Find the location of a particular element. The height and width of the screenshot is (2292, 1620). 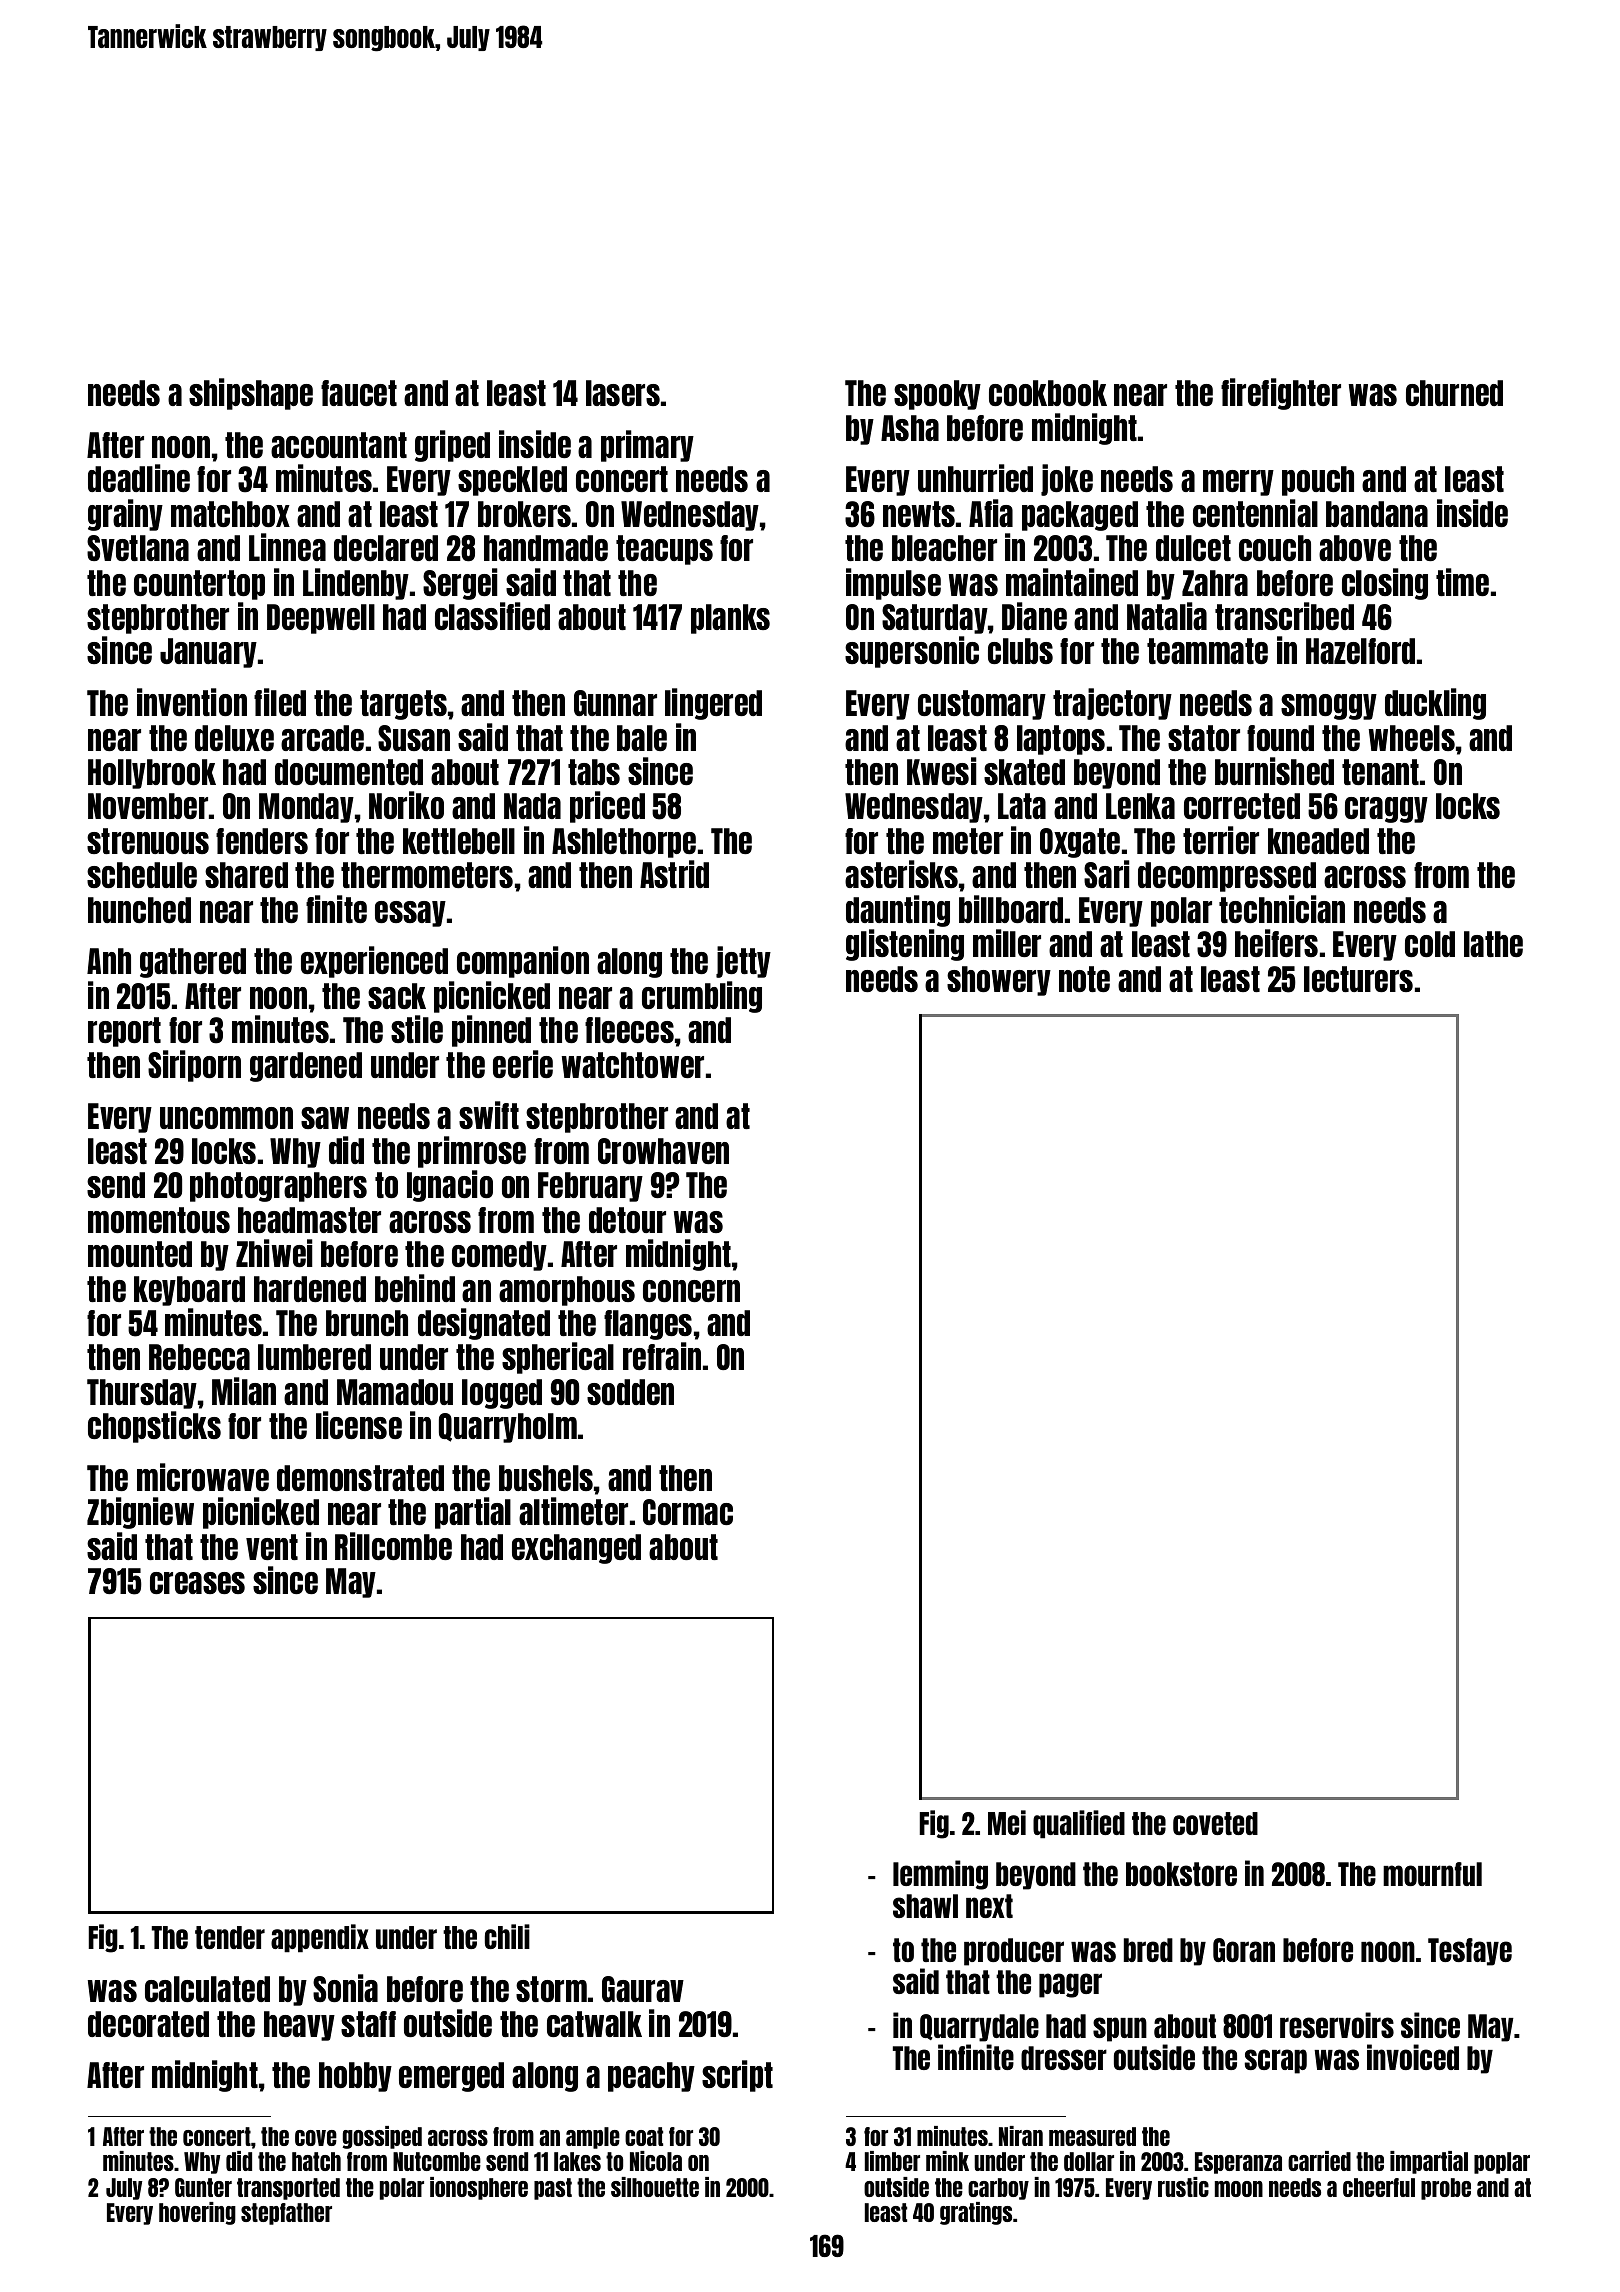

lecturers is located at coordinates (1358, 979).
